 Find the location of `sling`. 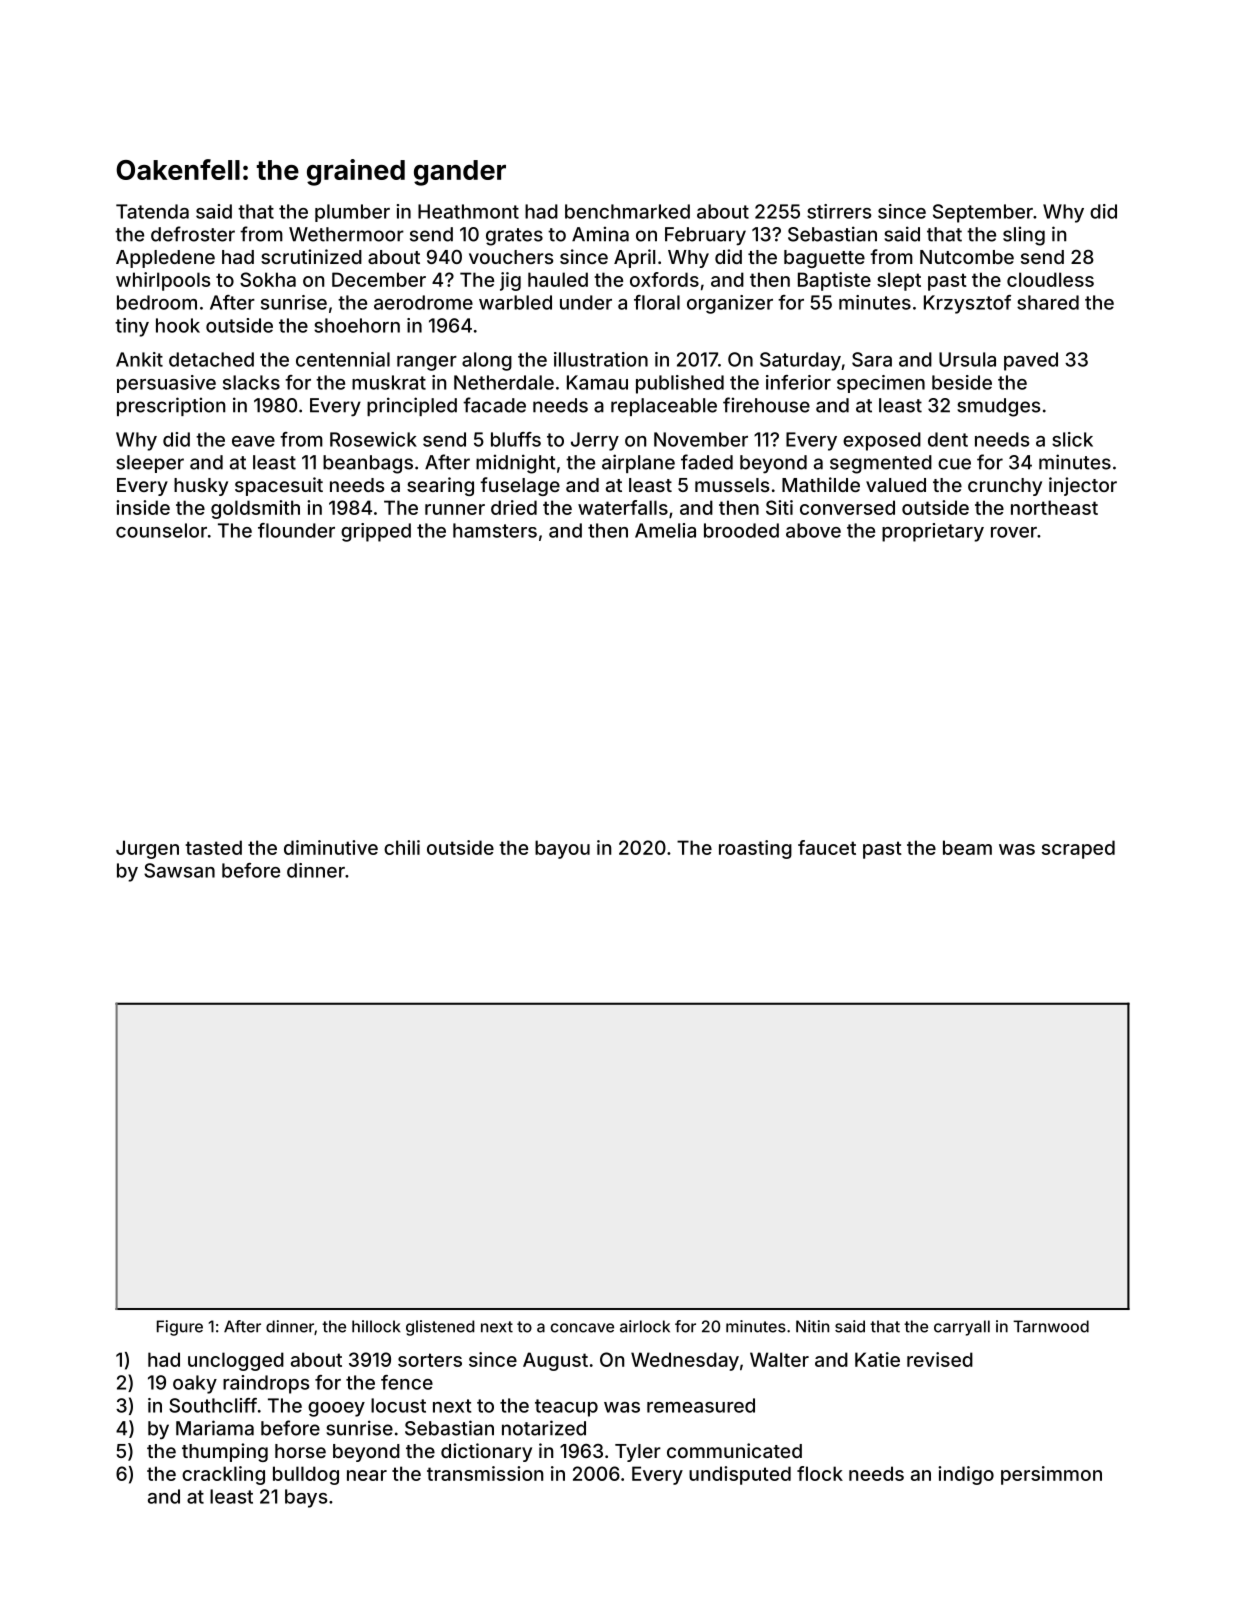

sling is located at coordinates (1024, 236).
